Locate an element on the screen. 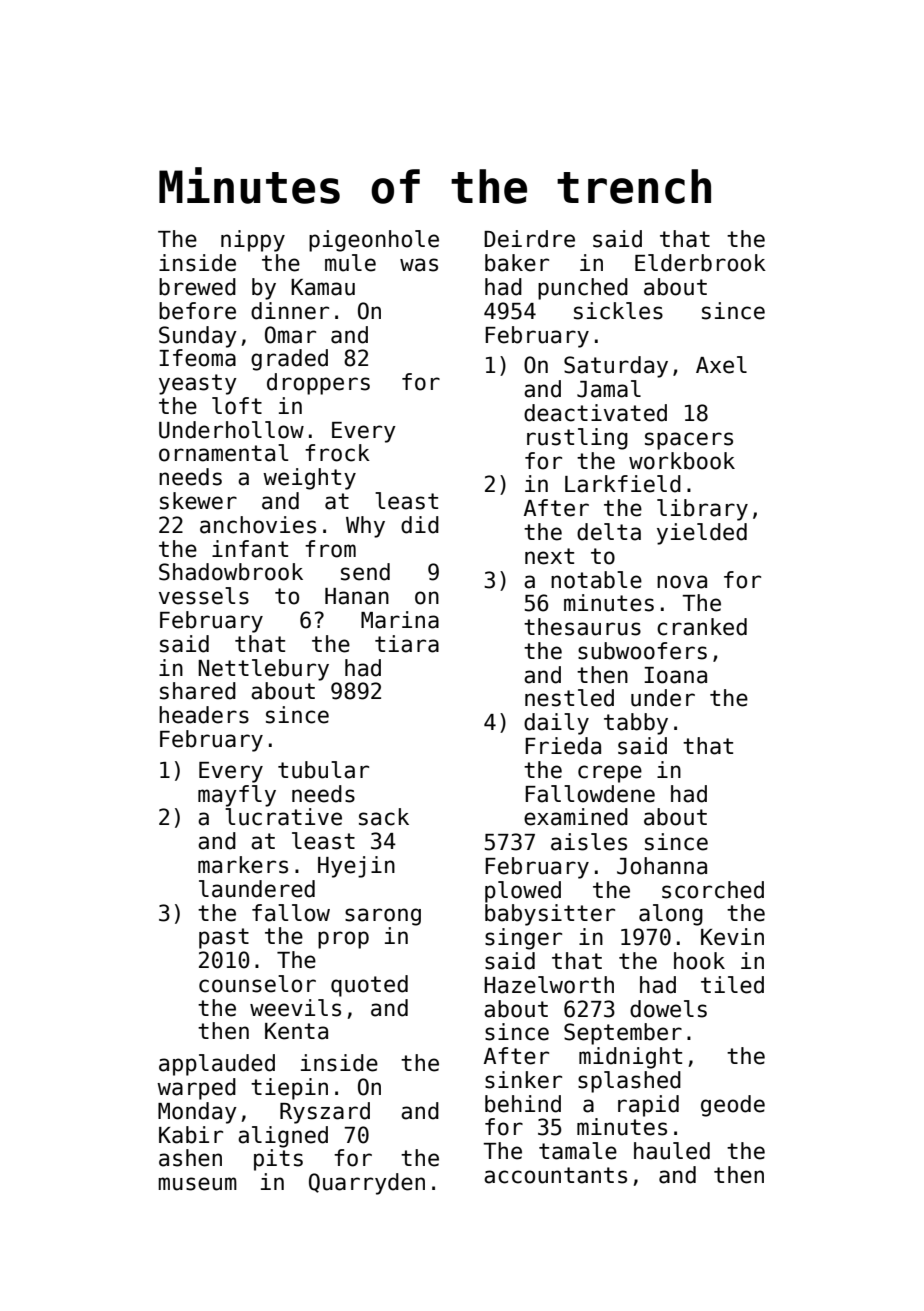 Image resolution: width=924 pixels, height=1311 pixels. hauled is located at coordinates (672, 1151).
